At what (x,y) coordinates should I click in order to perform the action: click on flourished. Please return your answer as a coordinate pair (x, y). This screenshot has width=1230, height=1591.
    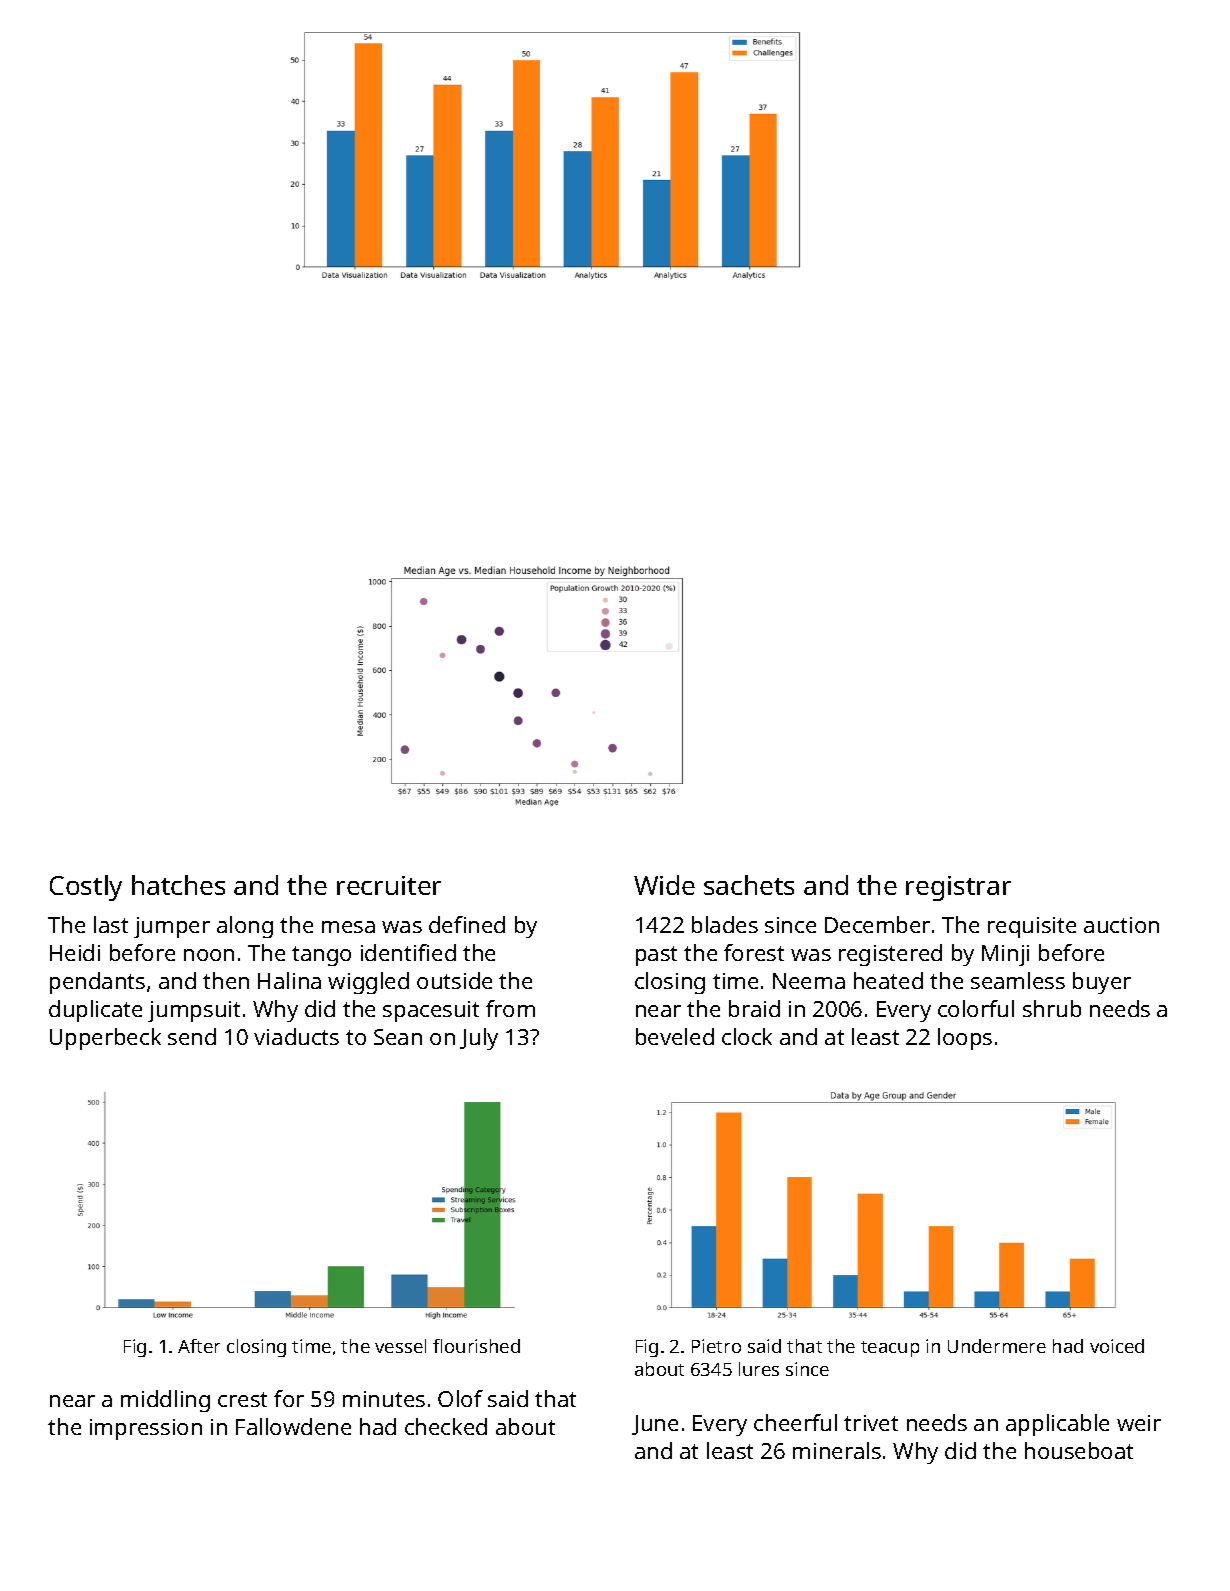
    Looking at the image, I should click on (476, 1346).
